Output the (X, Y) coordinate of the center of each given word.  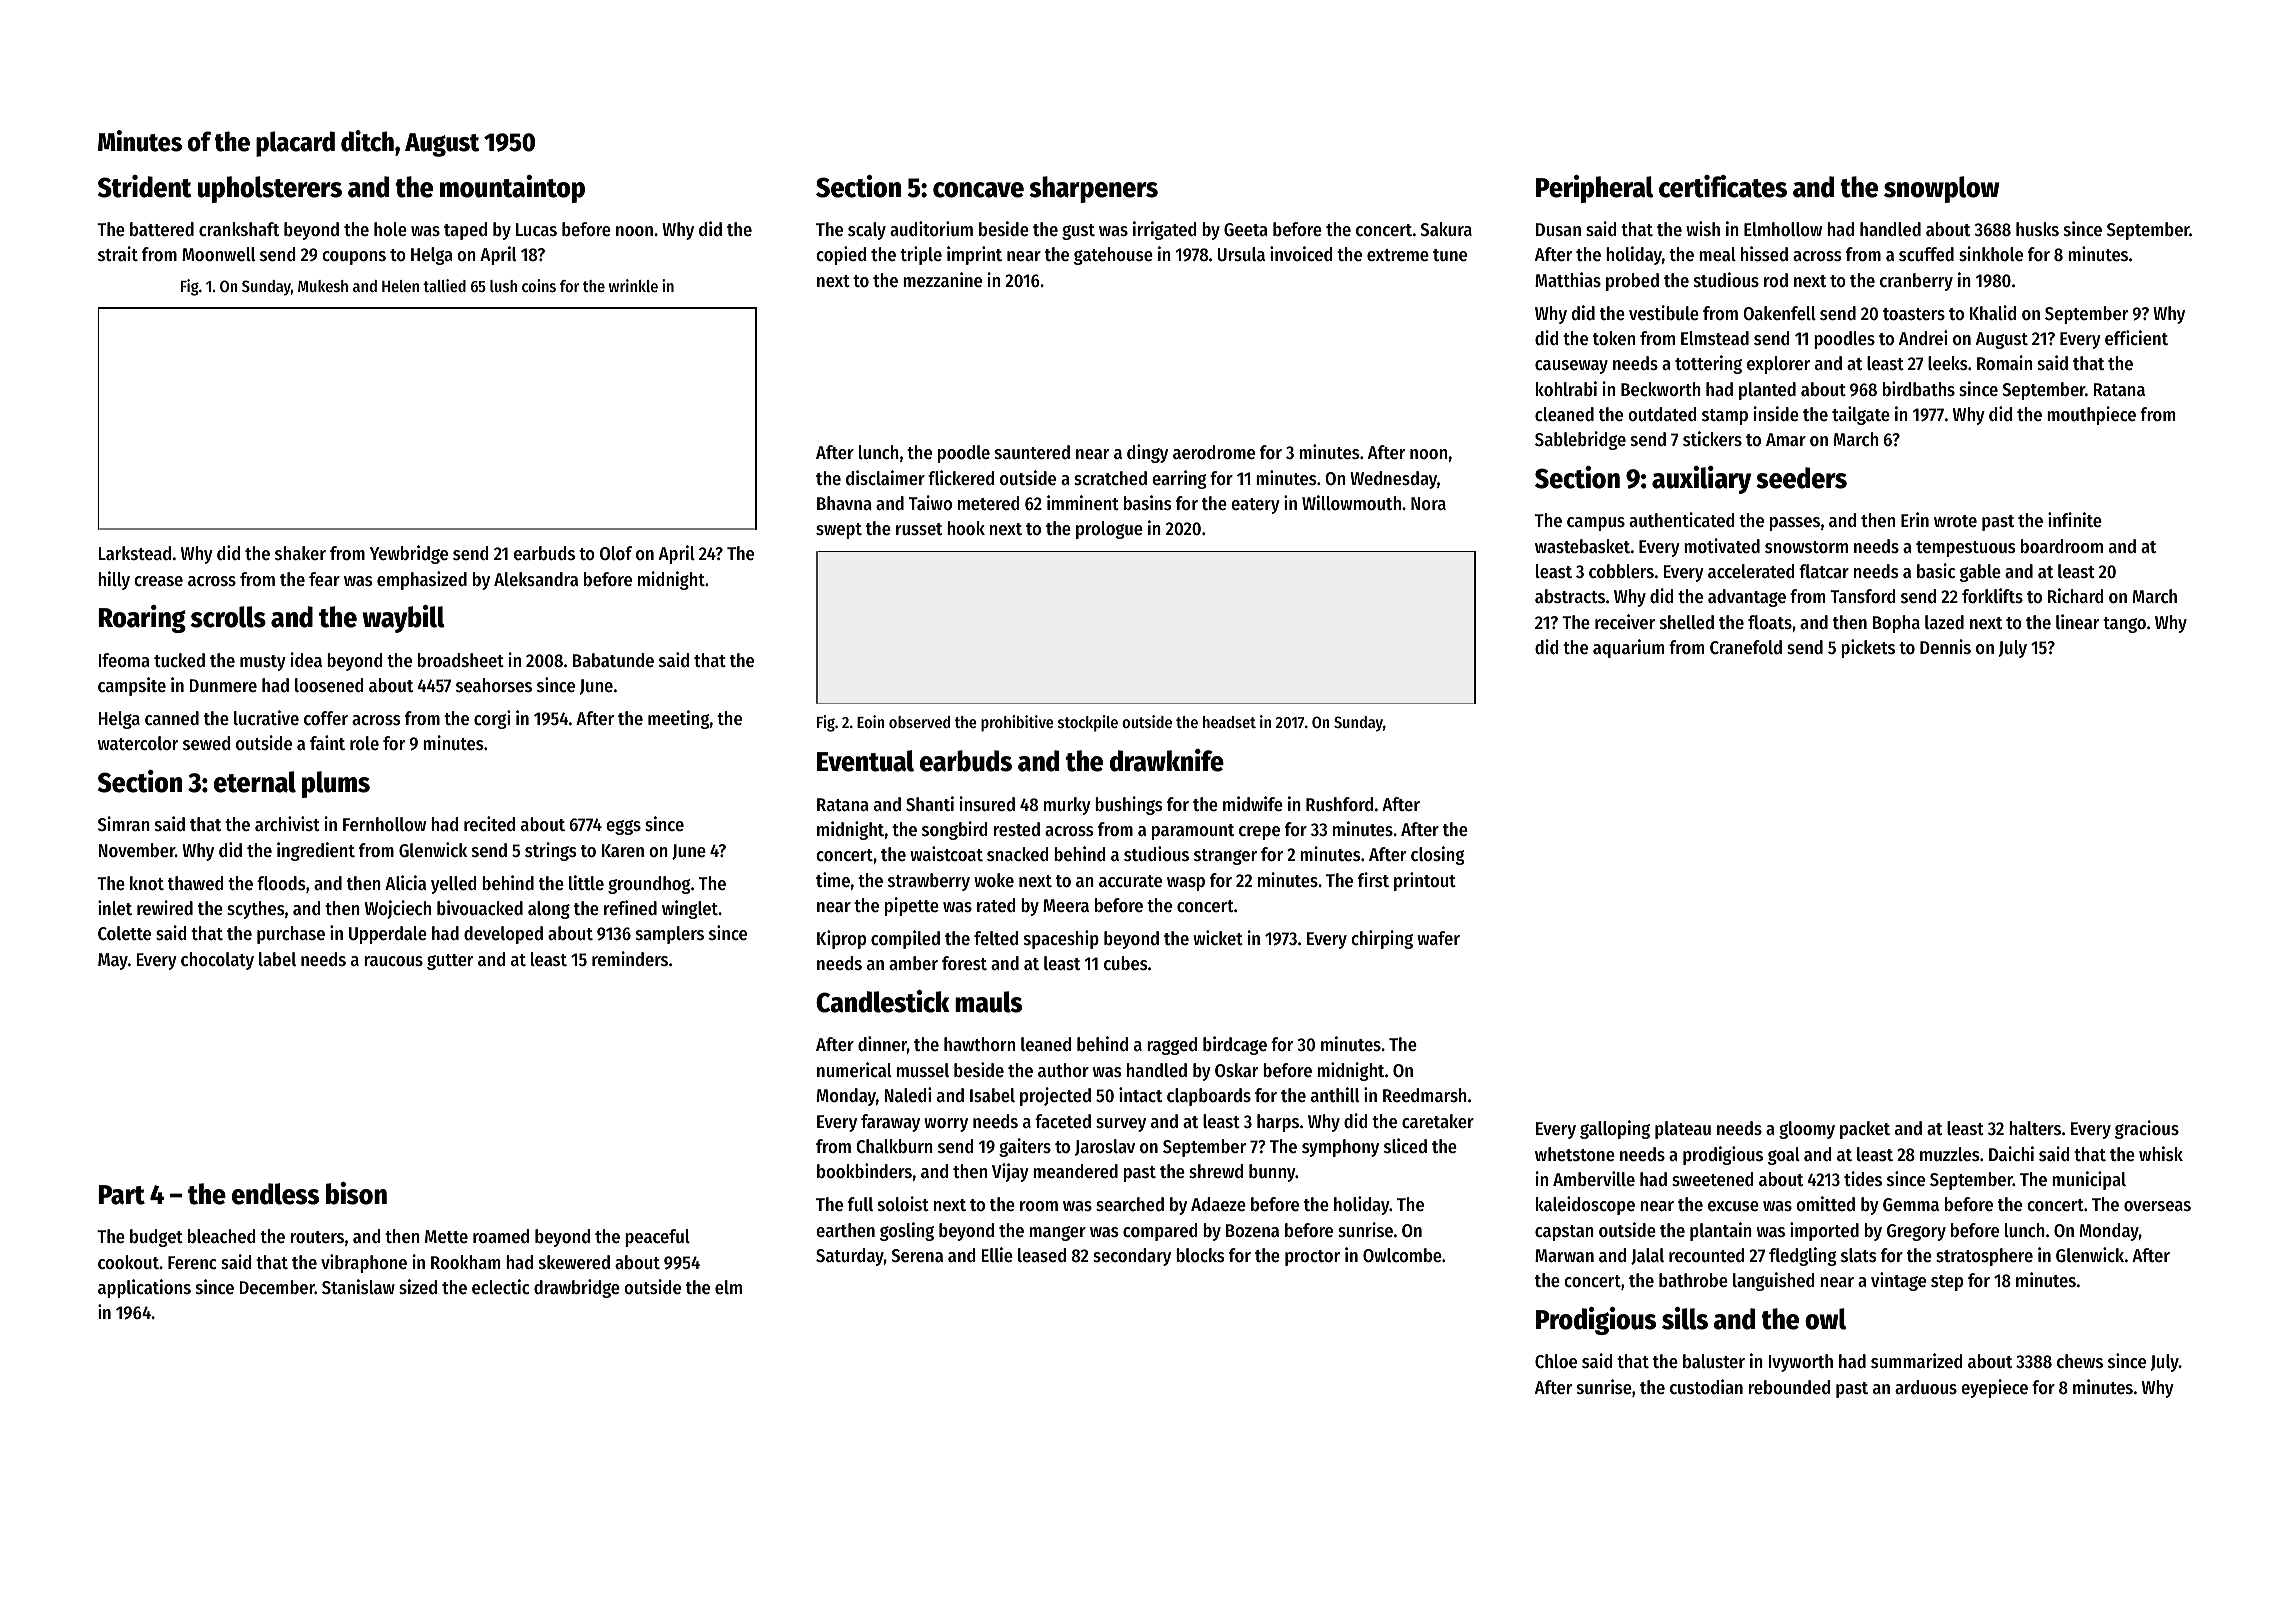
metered (988, 503)
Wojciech (398, 909)
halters (2035, 1128)
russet (919, 529)
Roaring (142, 619)
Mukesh (323, 286)
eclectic (500, 1286)
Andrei (1923, 337)
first (1373, 879)
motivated (1722, 545)
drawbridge (577, 1288)
